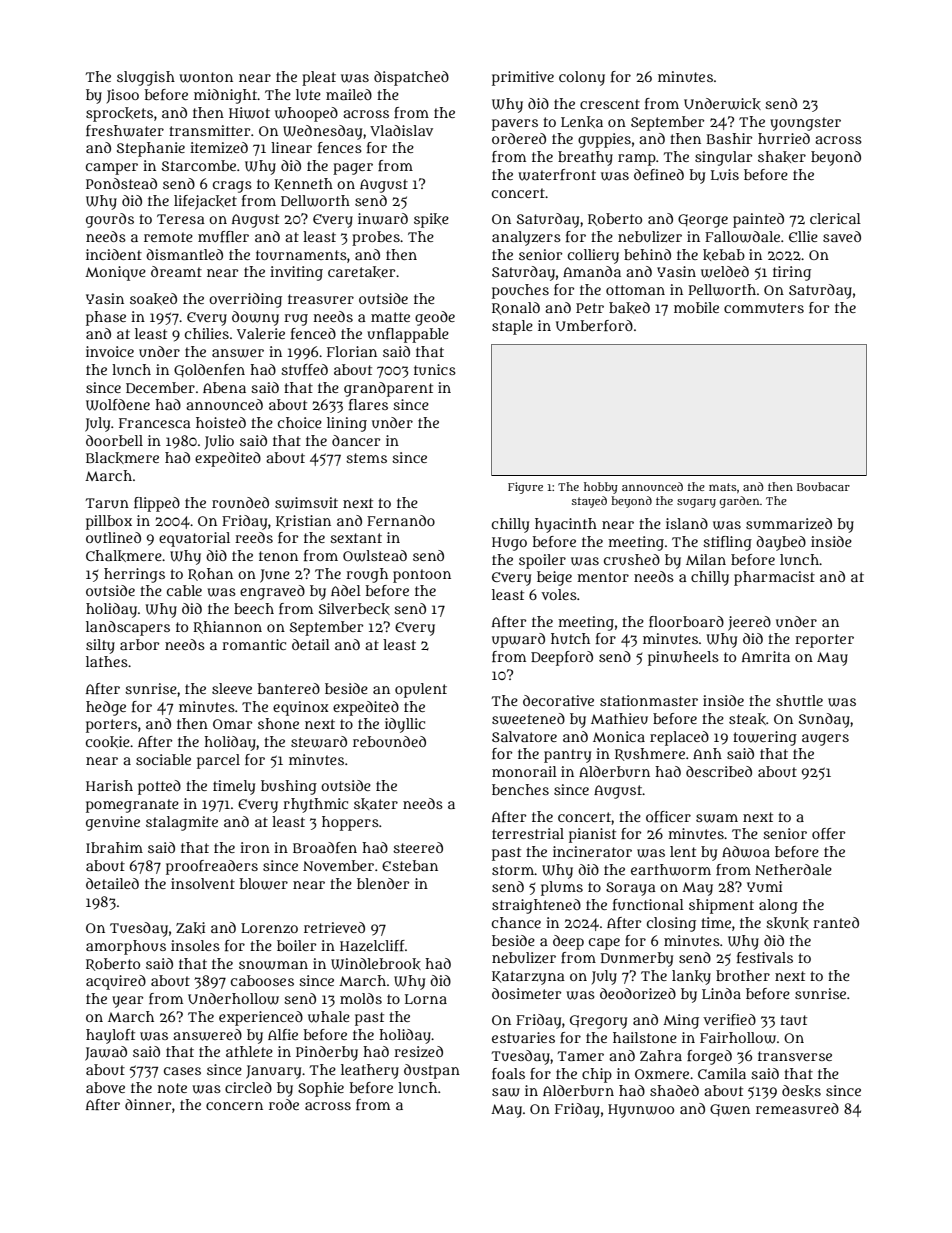  I want to click on Hyunwoo, so click(641, 1111).
